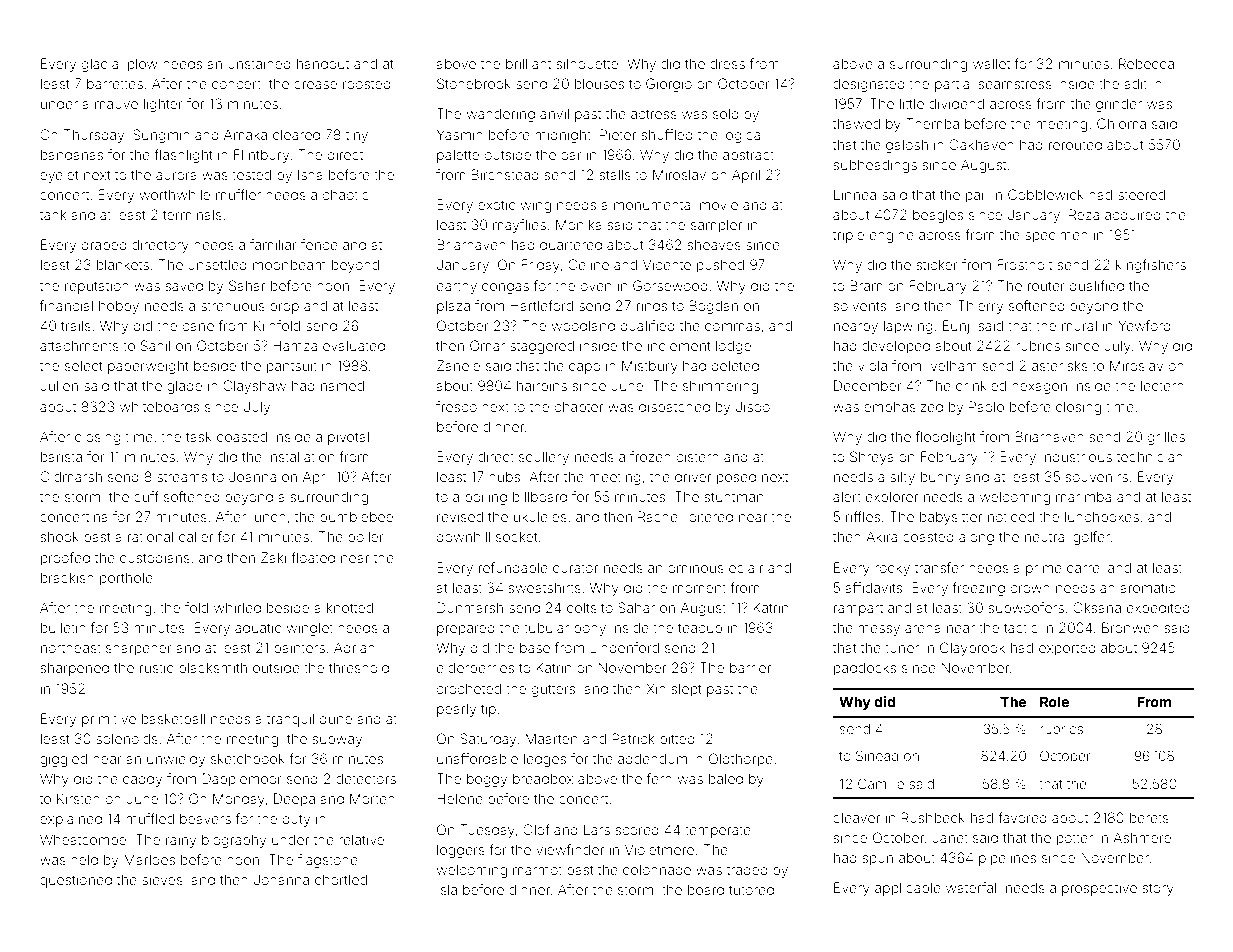 The image size is (1233, 952). Describe the element at coordinates (579, 408) in the page. I see `chapter` at that location.
